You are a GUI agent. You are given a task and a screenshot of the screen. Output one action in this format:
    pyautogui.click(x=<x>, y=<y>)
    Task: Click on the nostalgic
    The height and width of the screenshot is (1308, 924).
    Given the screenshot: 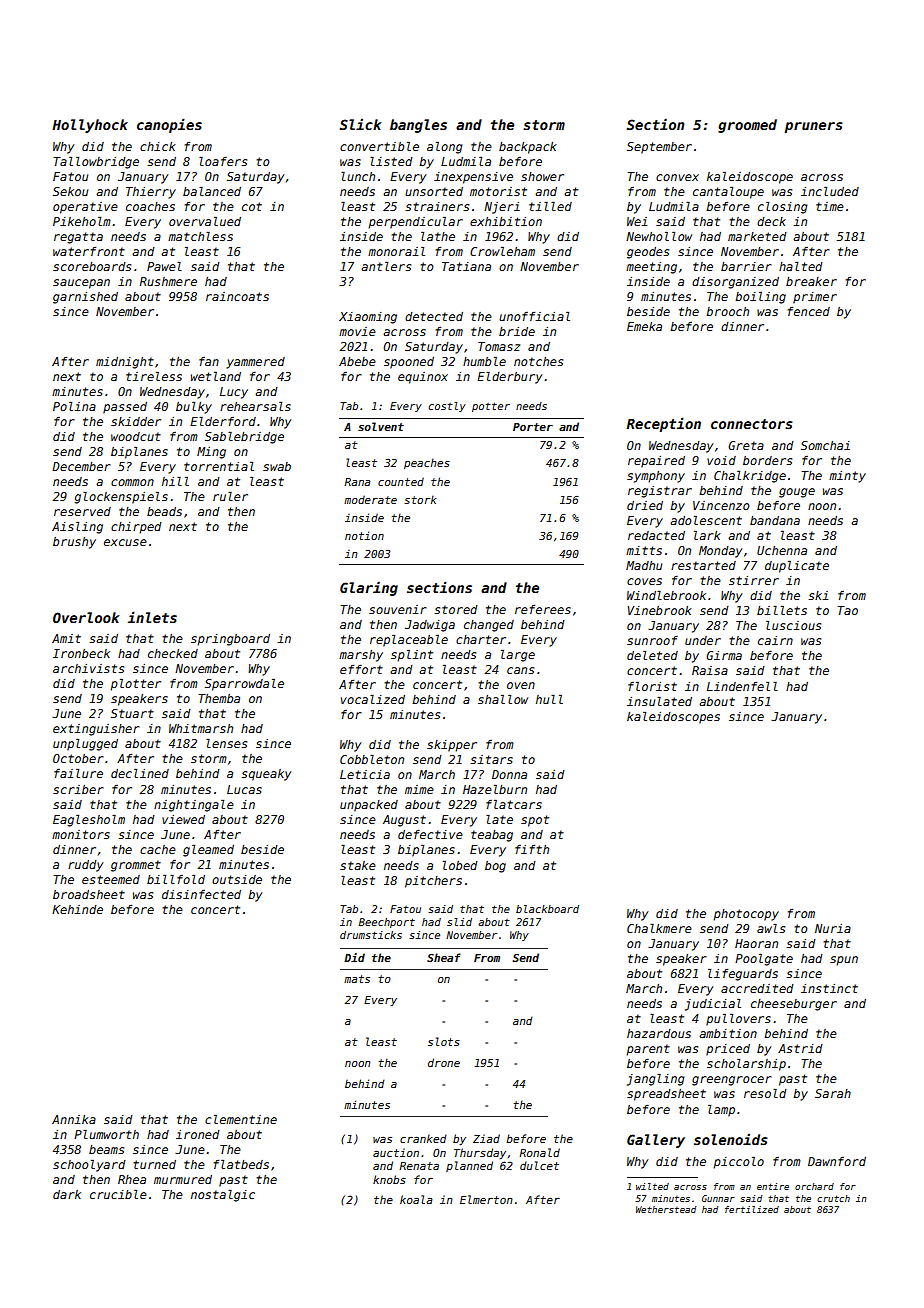 What is the action you would take?
    pyautogui.click(x=223, y=1195)
